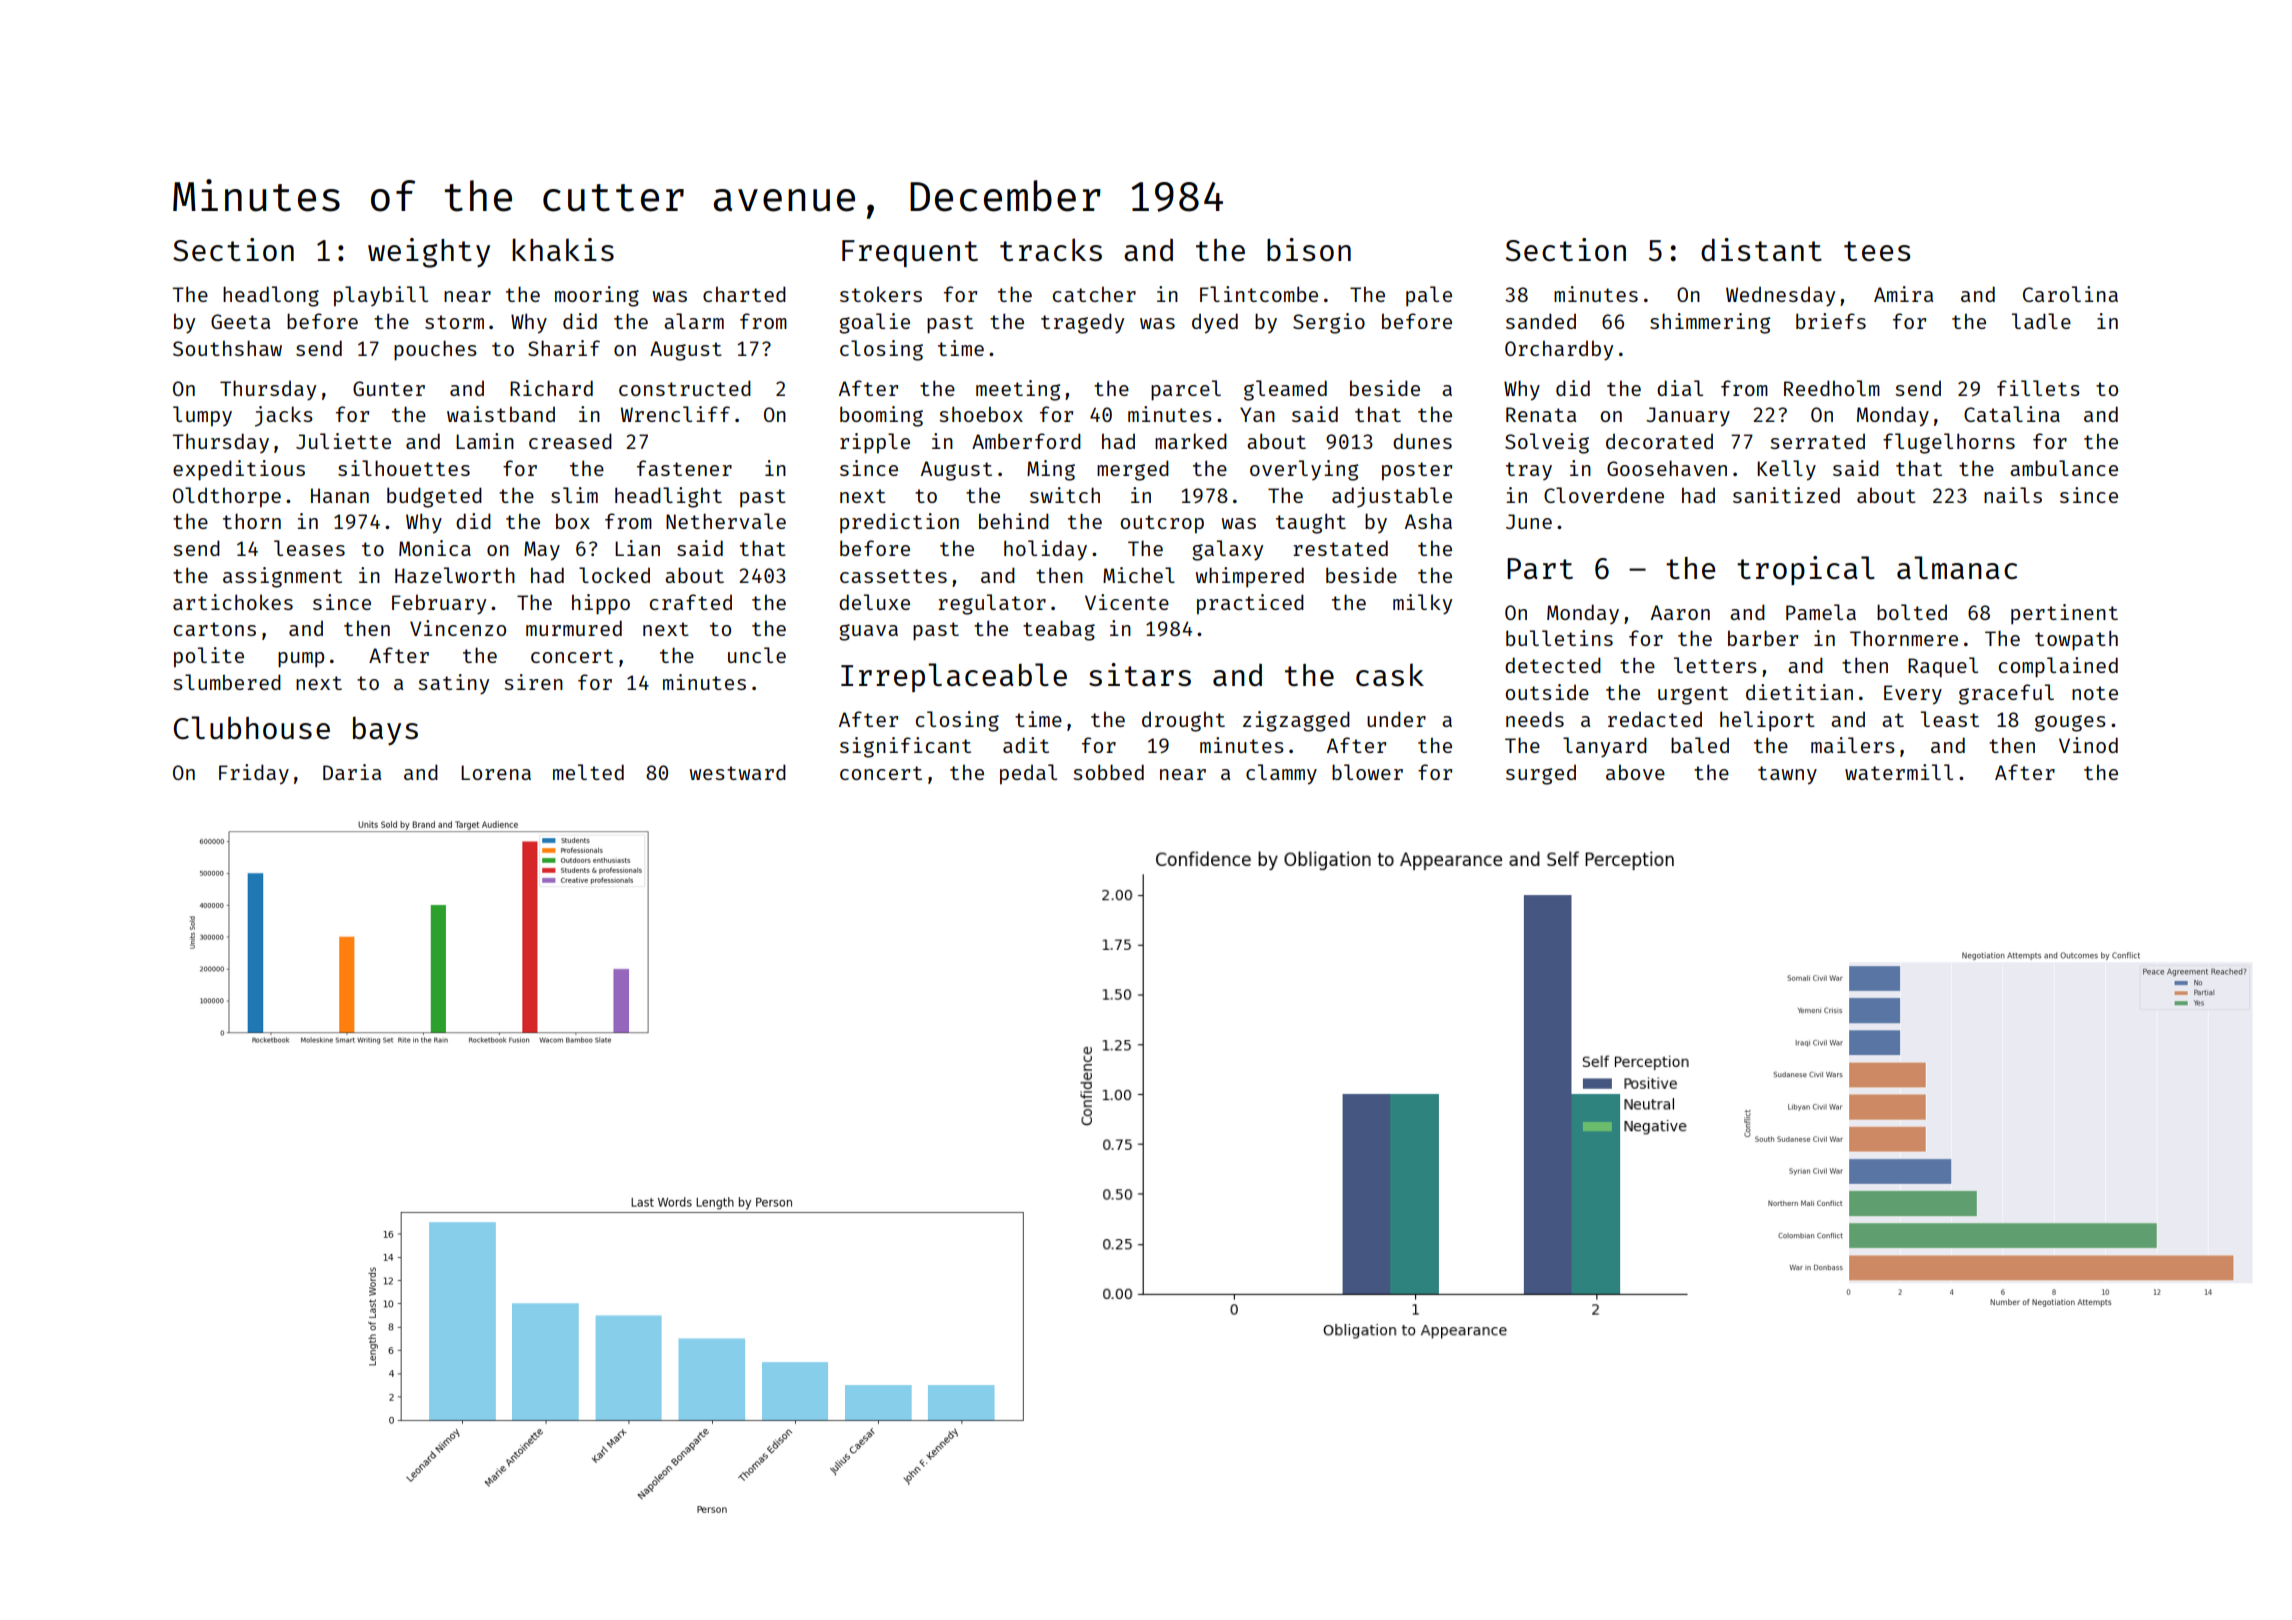  I want to click on weighty, so click(429, 253).
